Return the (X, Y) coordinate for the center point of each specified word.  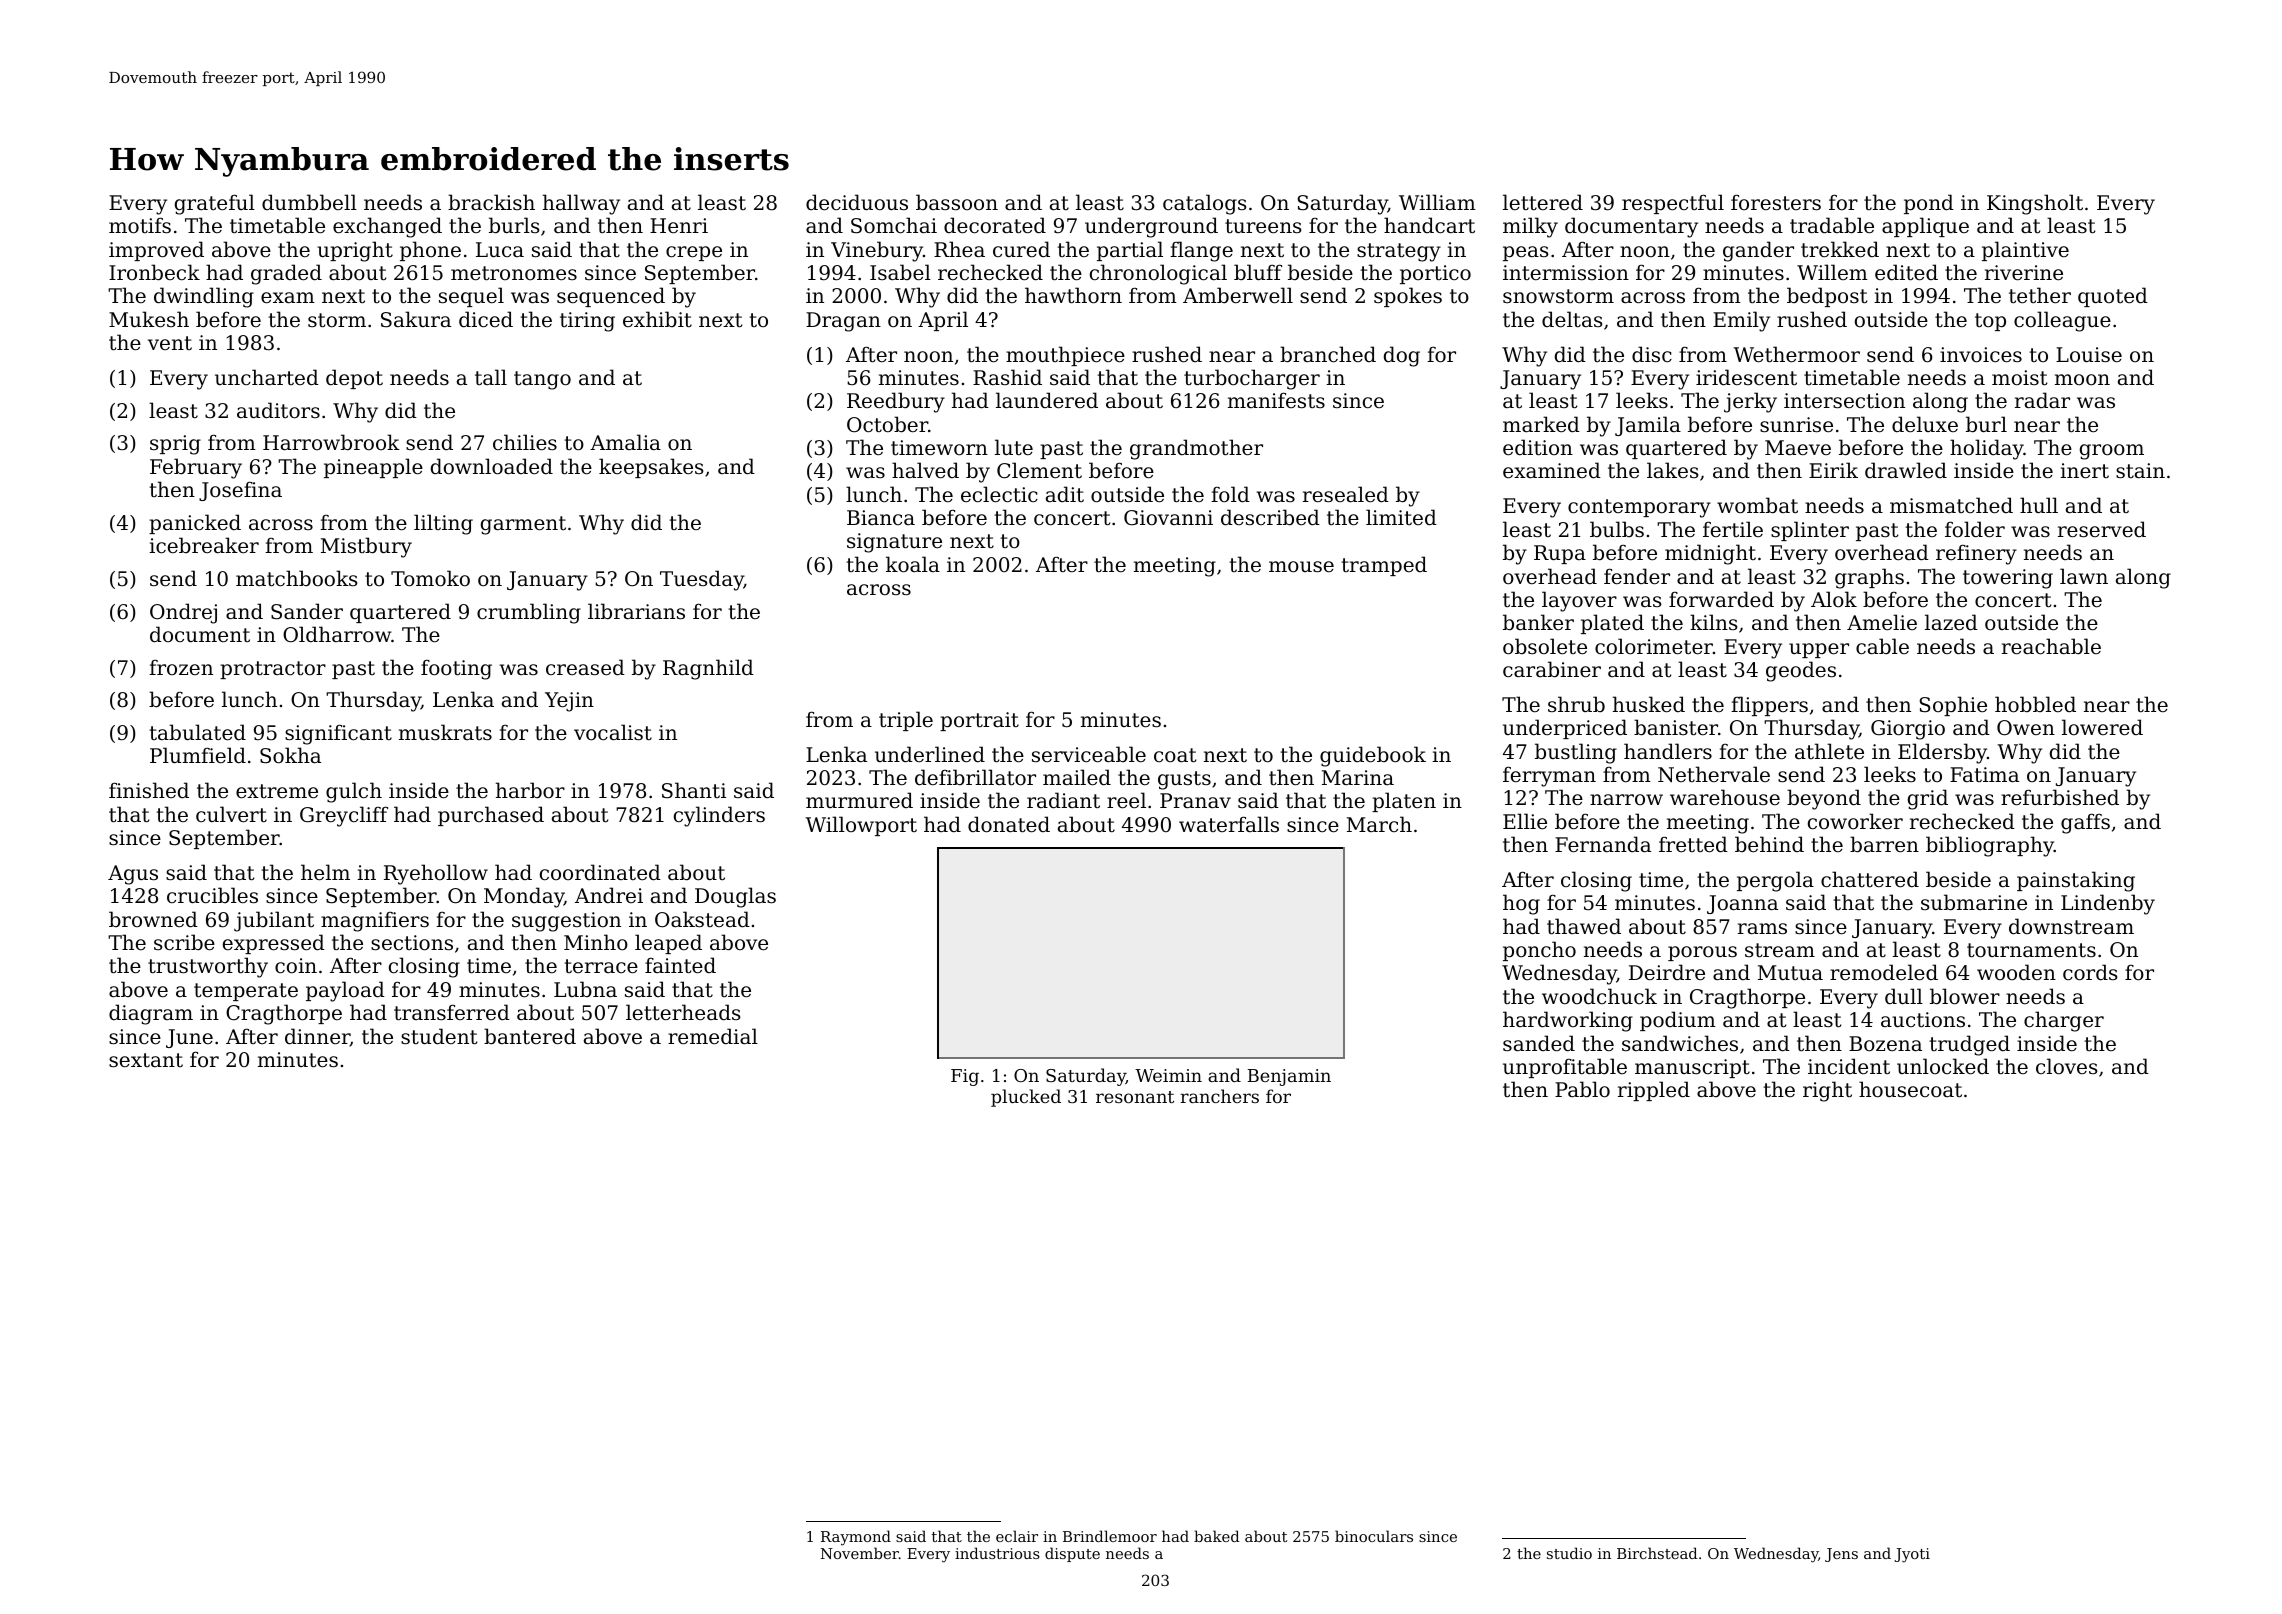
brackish (491, 202)
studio (1569, 1553)
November (860, 1553)
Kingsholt (2035, 204)
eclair (1017, 1536)
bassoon (957, 202)
